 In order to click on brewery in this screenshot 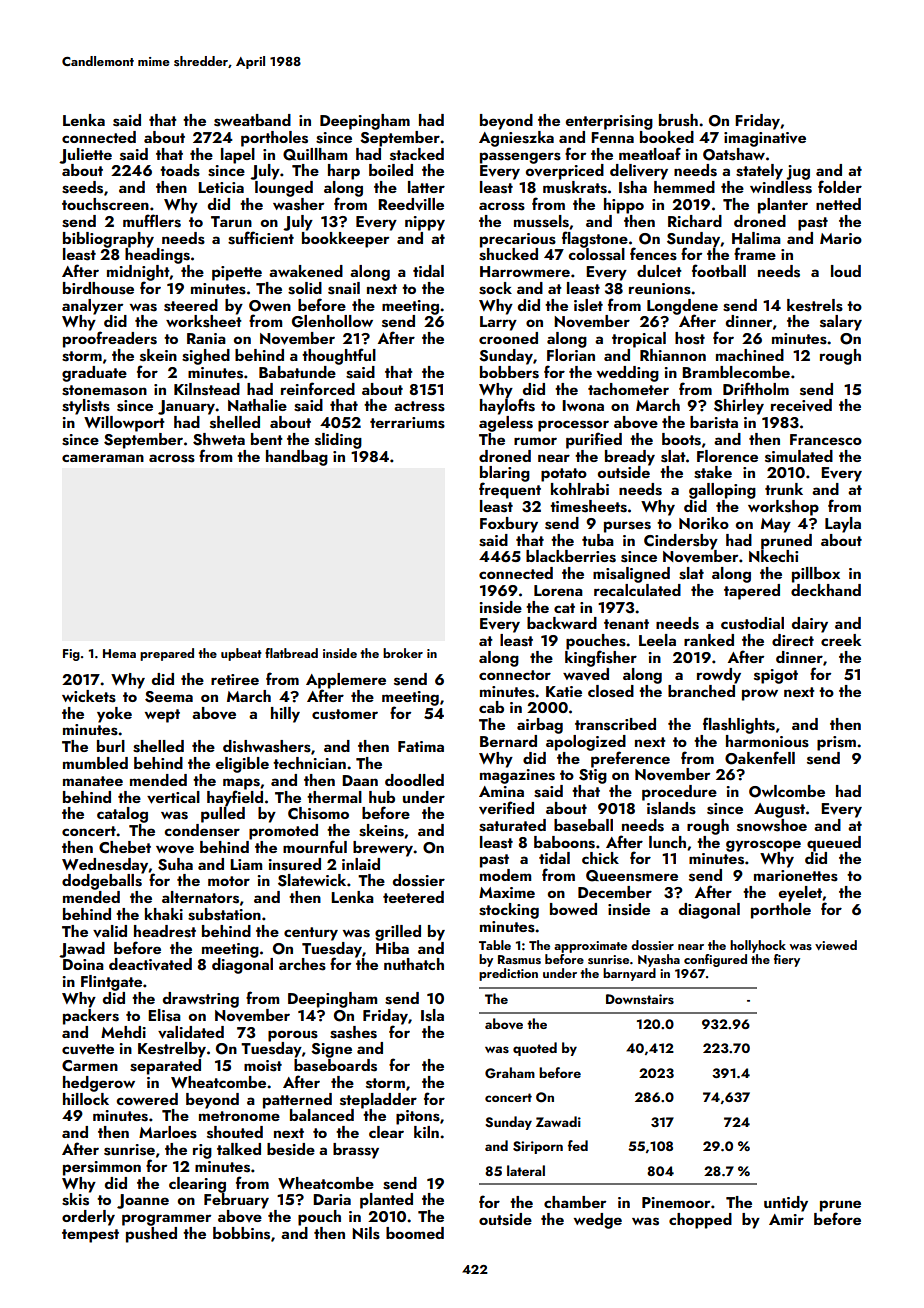, I will do `click(383, 849)`.
